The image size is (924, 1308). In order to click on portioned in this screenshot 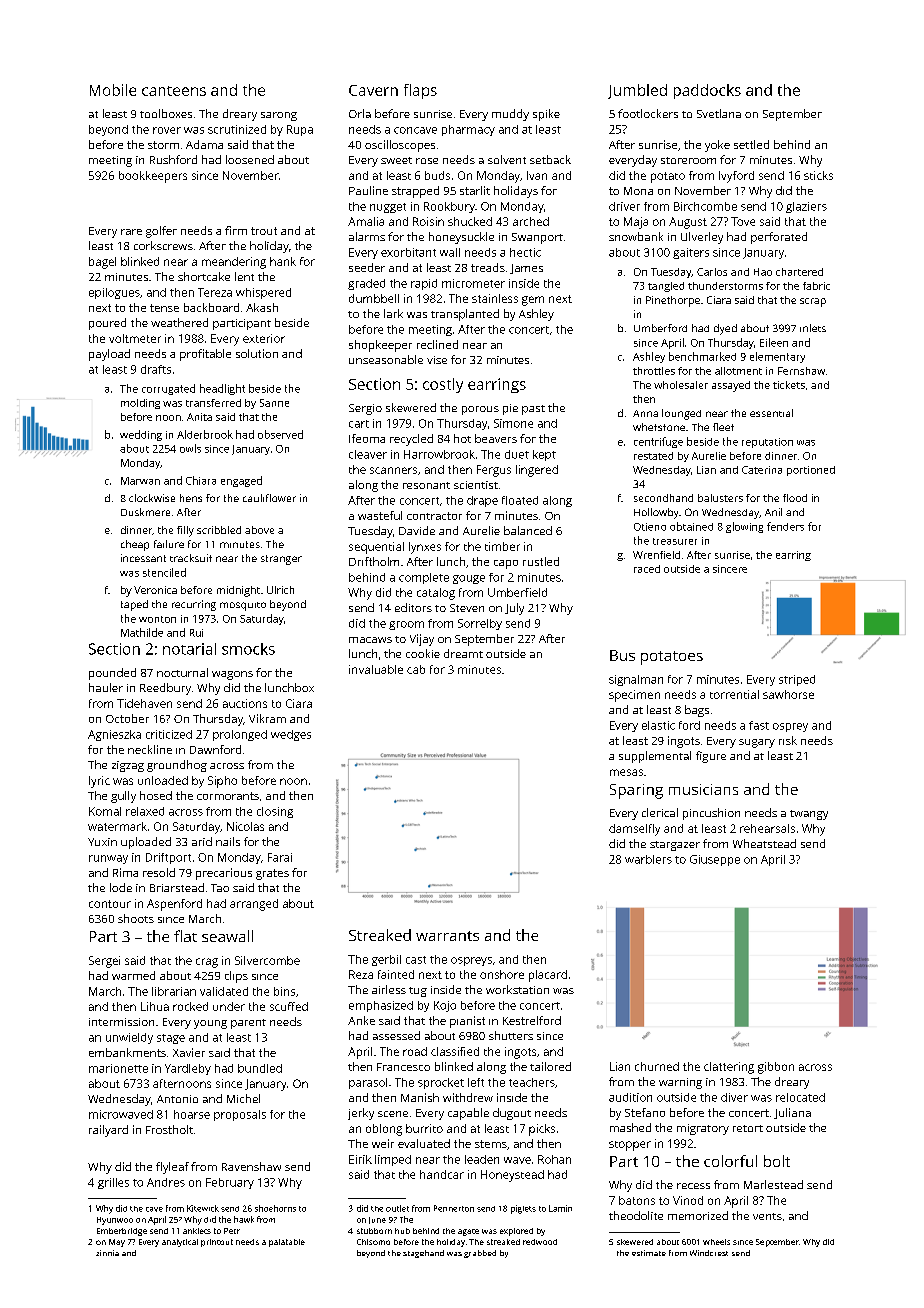, I will do `click(811, 471)`.
